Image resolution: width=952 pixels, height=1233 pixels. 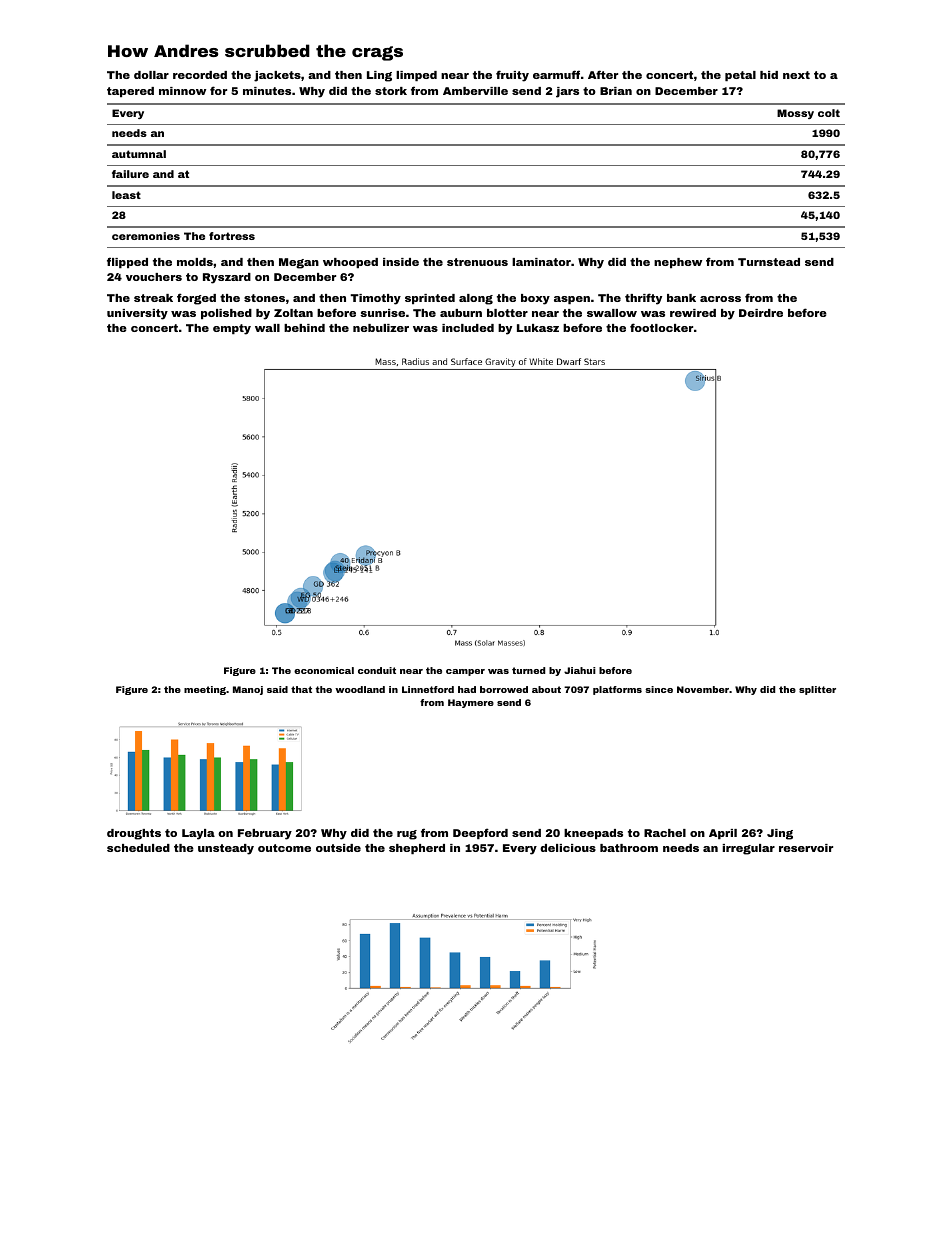 What do you see at coordinates (817, 690) in the image?
I see `splitter` at bounding box center [817, 690].
